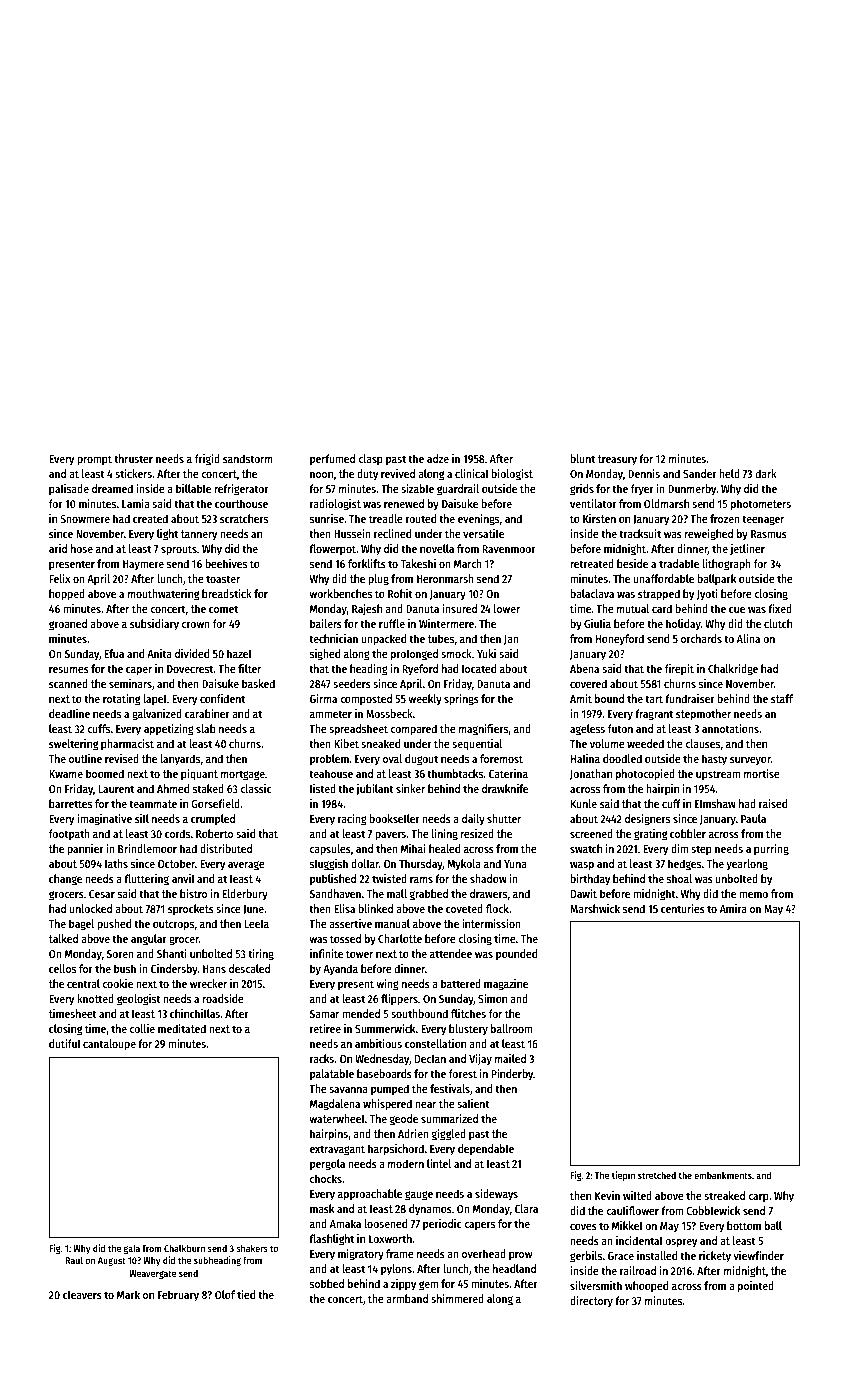 This screenshot has width=849, height=1400. Describe the element at coordinates (451, 953) in the screenshot. I see `attendee` at that location.
